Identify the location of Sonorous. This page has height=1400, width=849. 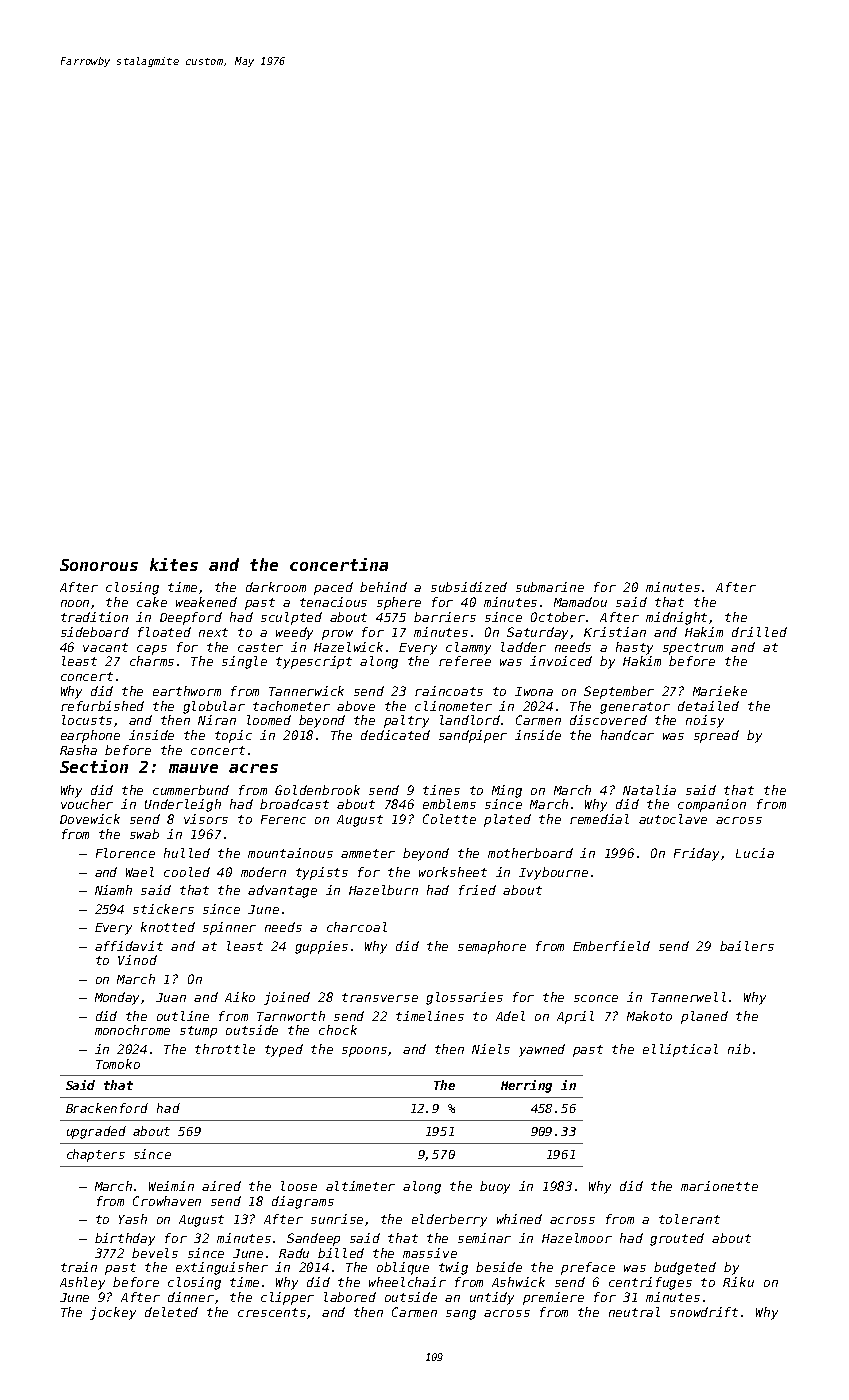
(99, 565).
